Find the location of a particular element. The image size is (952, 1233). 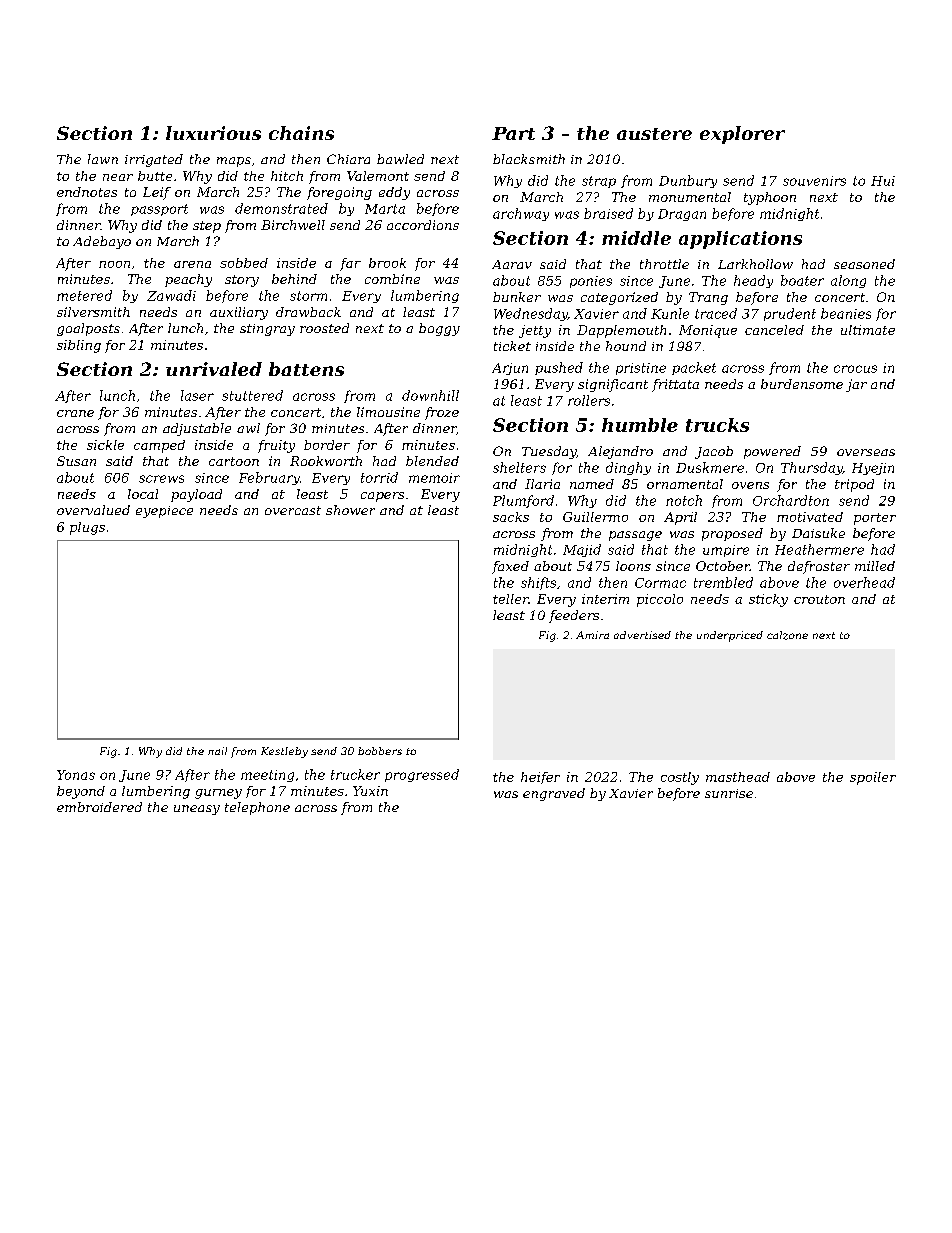

sunrise is located at coordinates (729, 793).
